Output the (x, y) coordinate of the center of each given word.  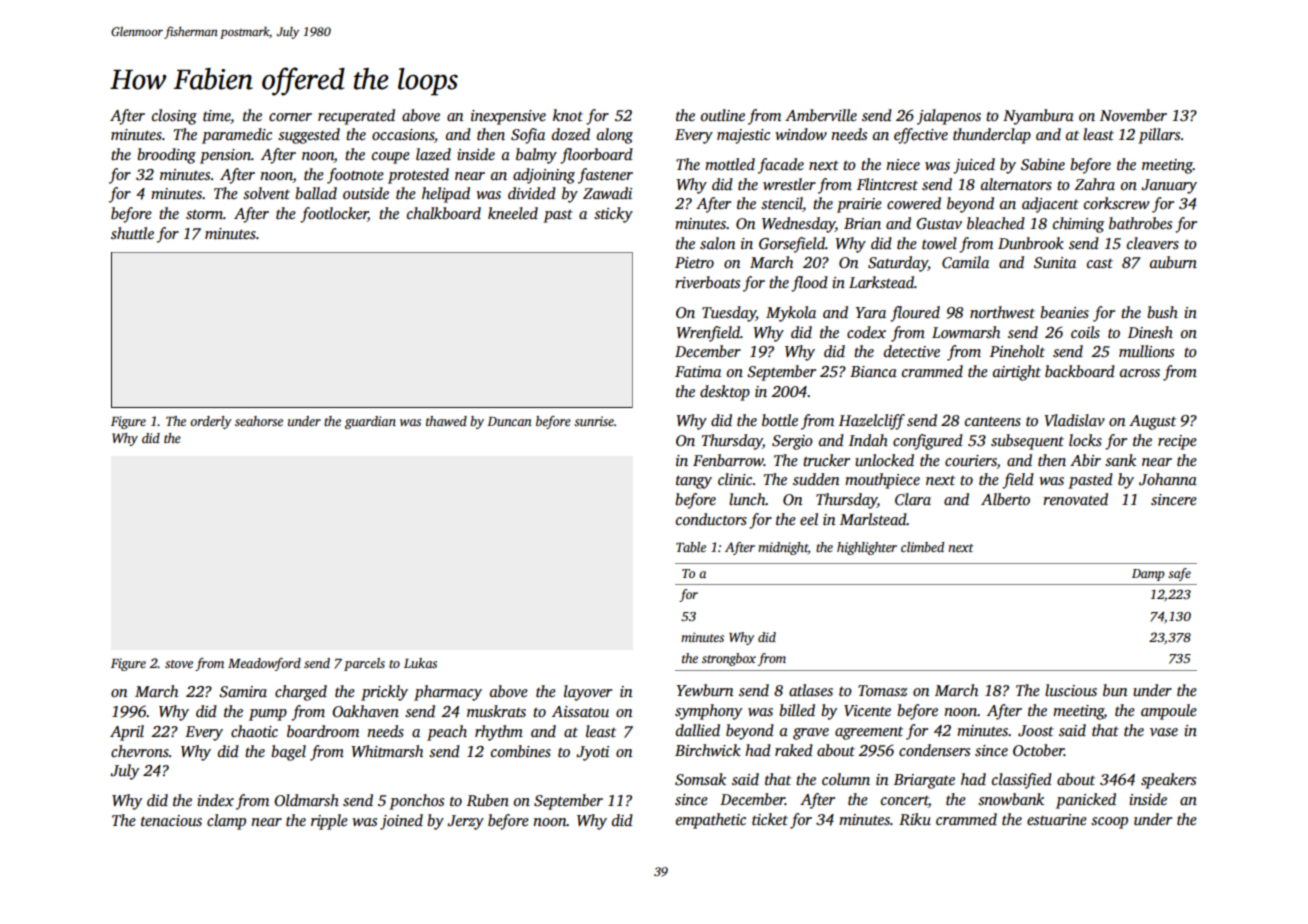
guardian (370, 422)
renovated (1075, 499)
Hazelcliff (872, 422)
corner (290, 117)
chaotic (254, 731)
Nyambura (1038, 117)
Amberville (821, 115)
